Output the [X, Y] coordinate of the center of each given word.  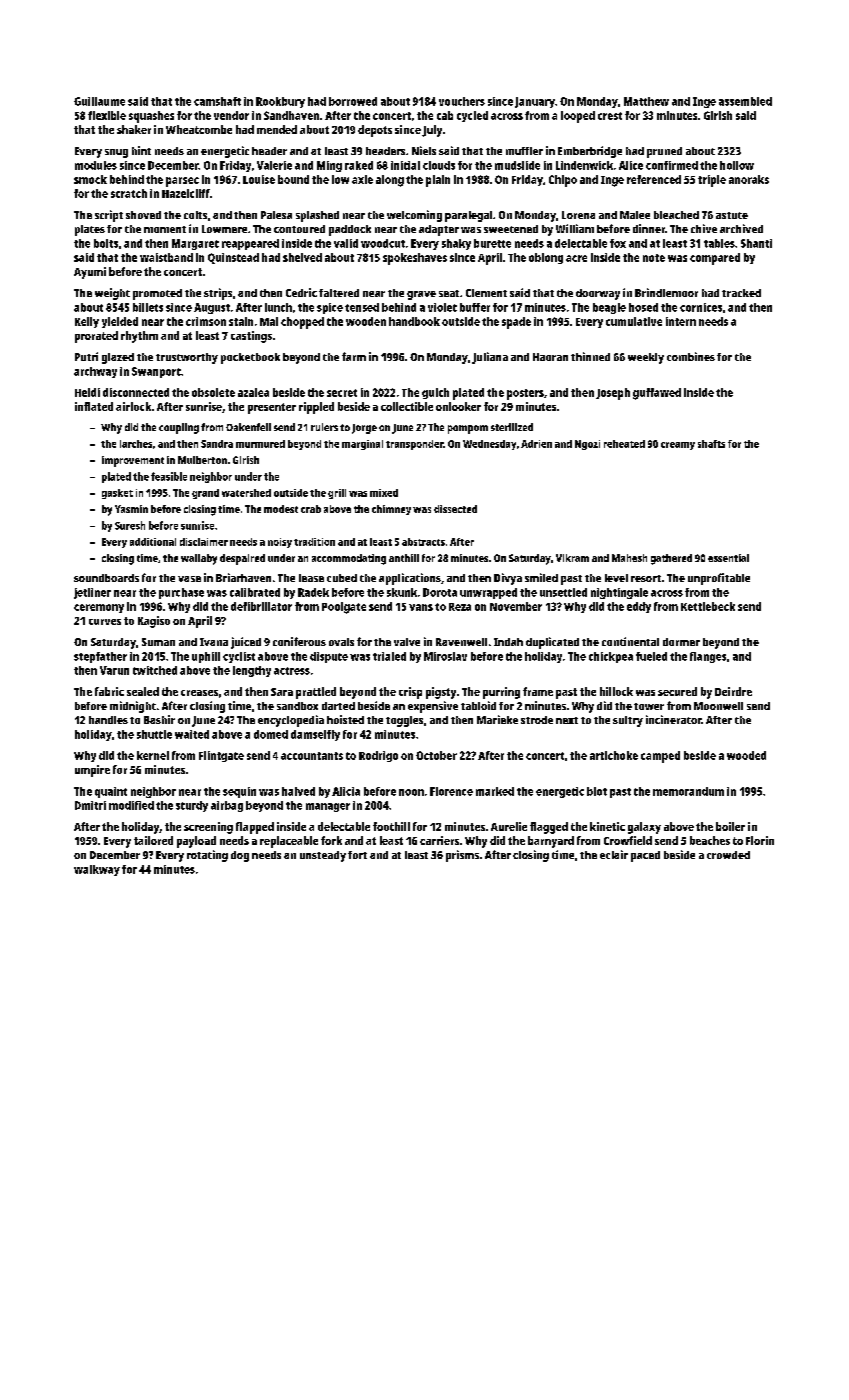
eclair [614, 854]
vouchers [462, 101]
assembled [745, 101]
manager [328, 807]
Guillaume [99, 101]
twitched [155, 670]
